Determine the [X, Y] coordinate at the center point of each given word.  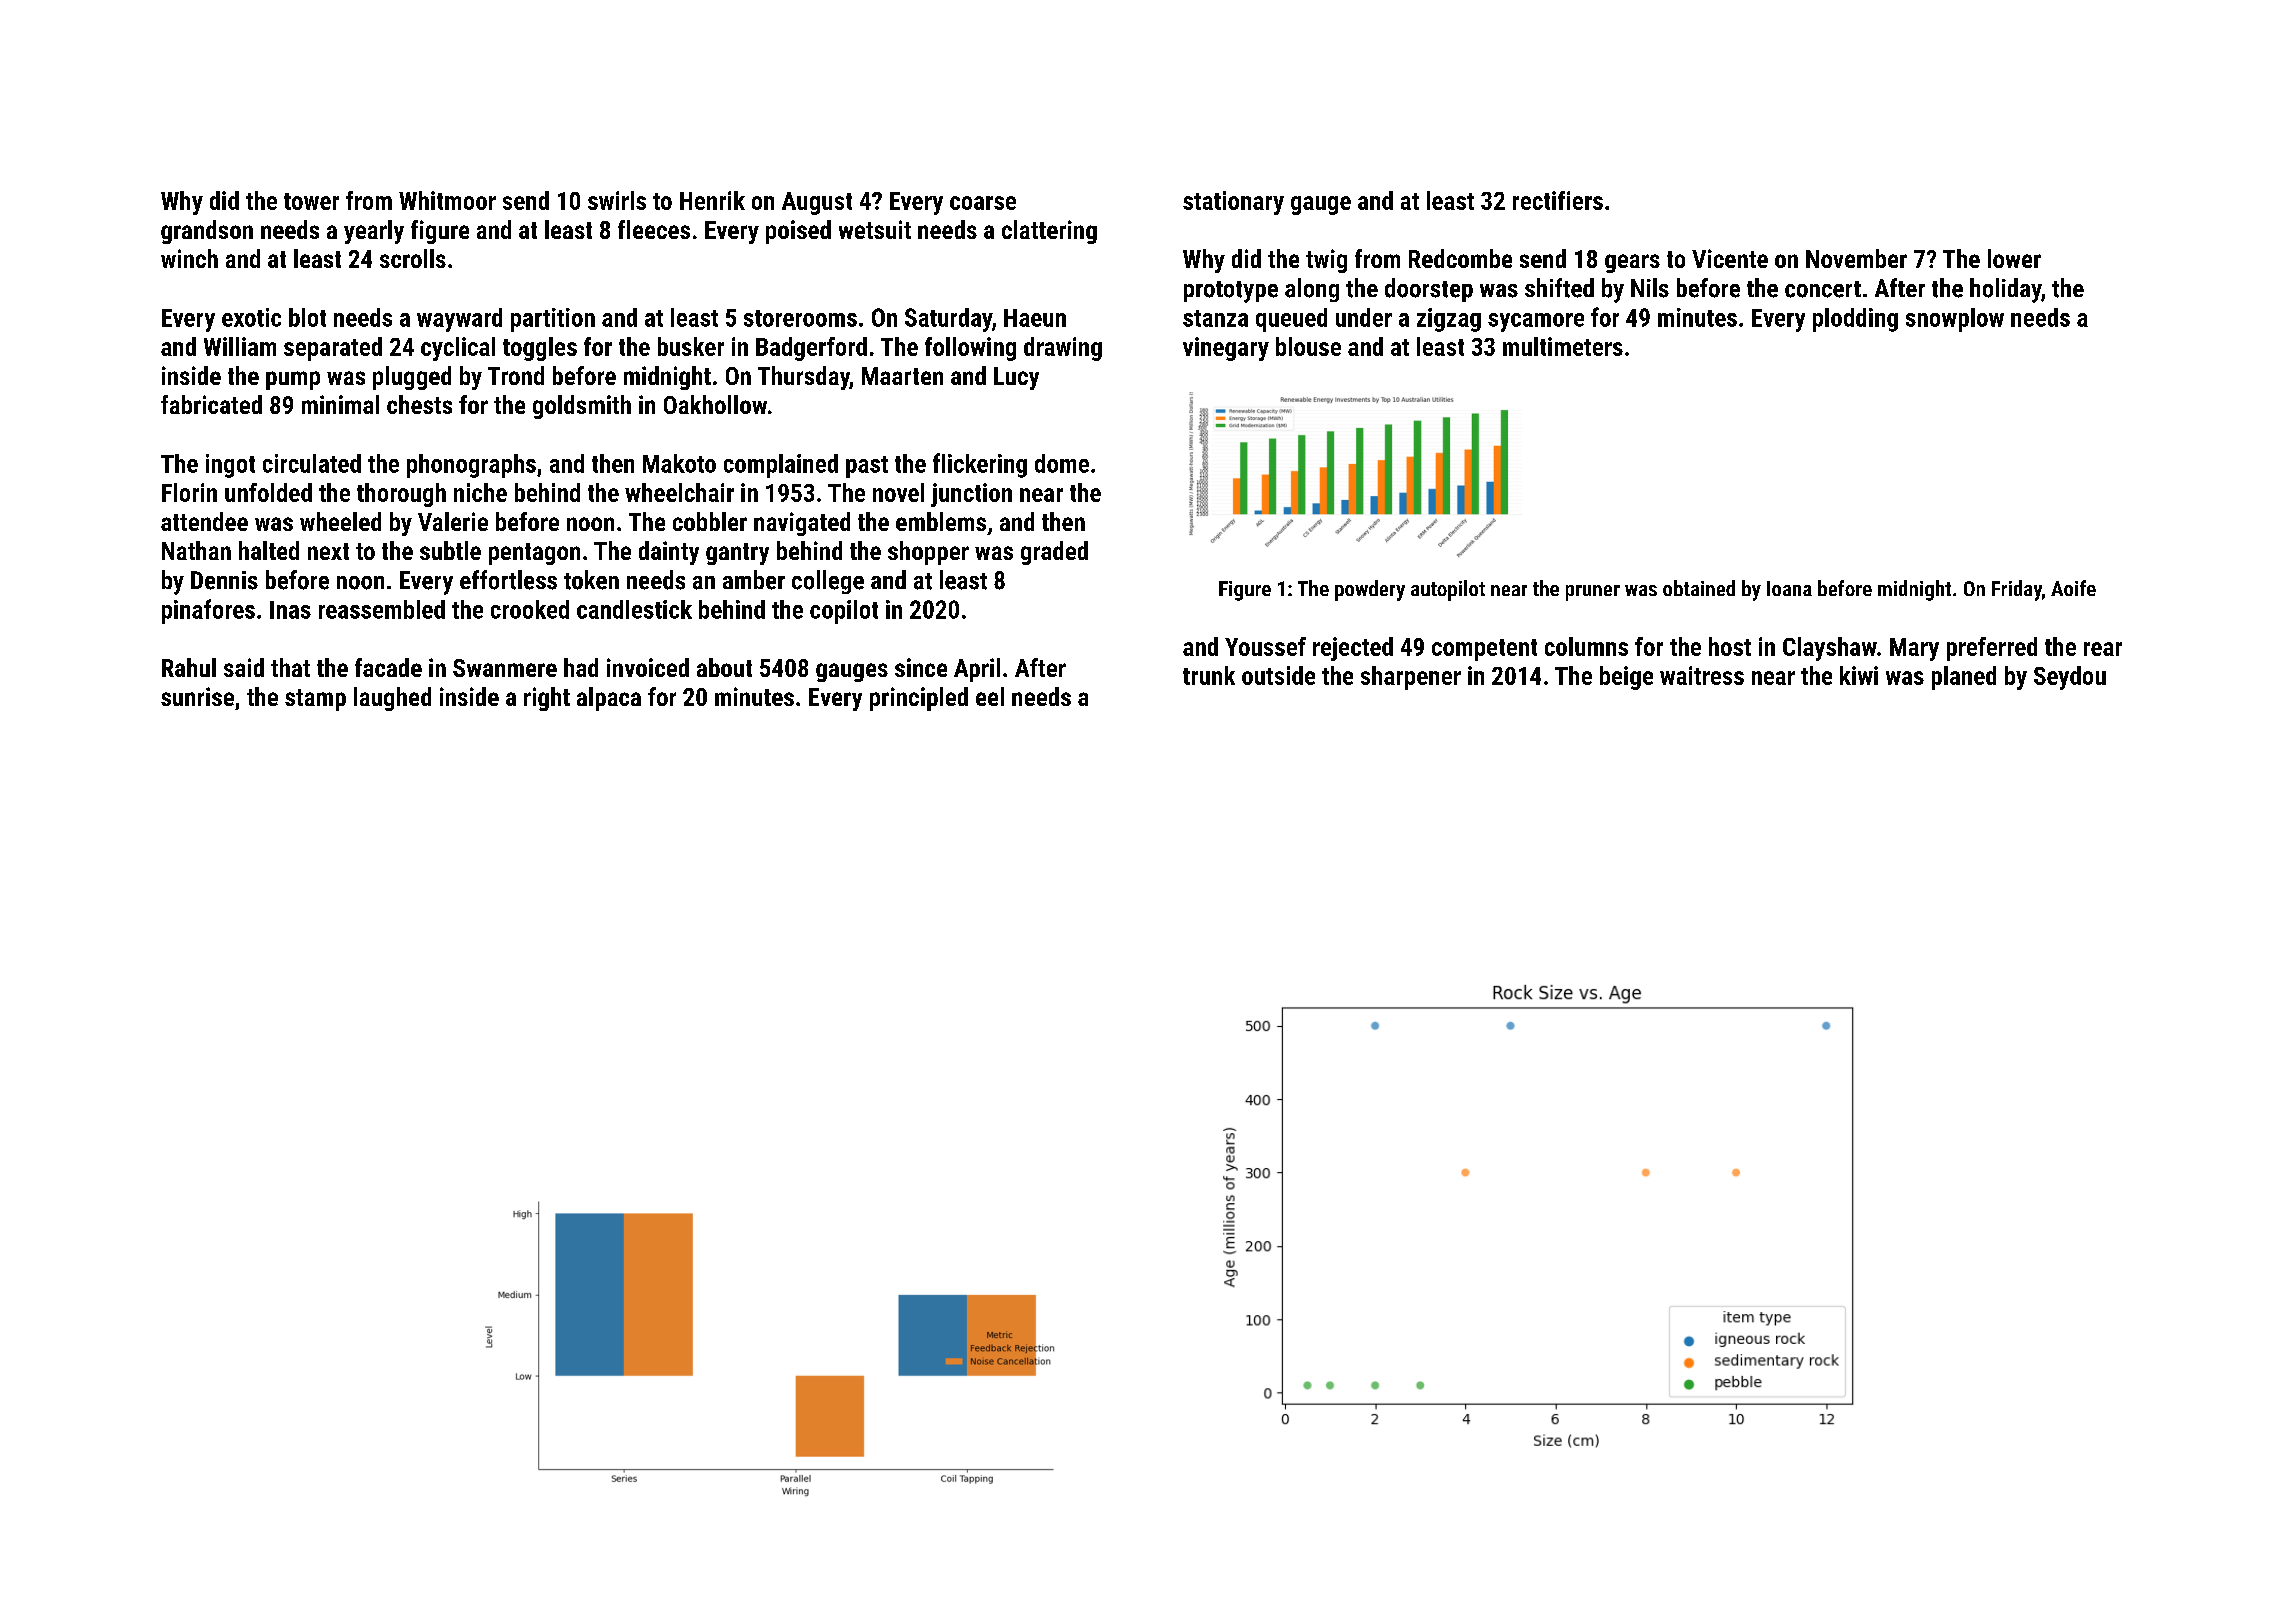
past [867, 467]
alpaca [609, 699]
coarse [983, 203]
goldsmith [582, 407]
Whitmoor [447, 200]
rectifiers [1558, 200]
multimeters [1563, 346]
